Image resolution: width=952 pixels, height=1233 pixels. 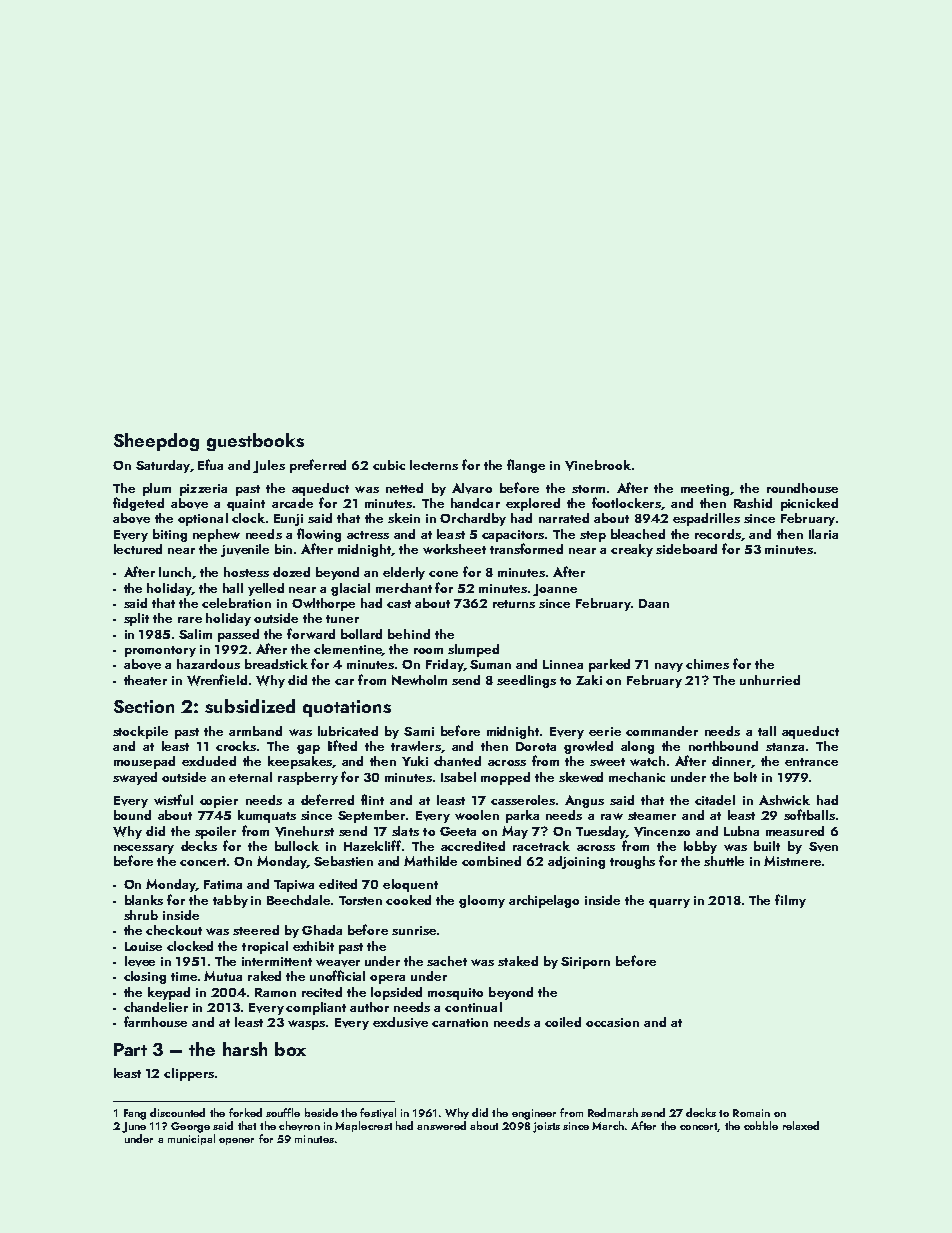 What do you see at coordinates (371, 816) in the page?
I see `September` at bounding box center [371, 816].
